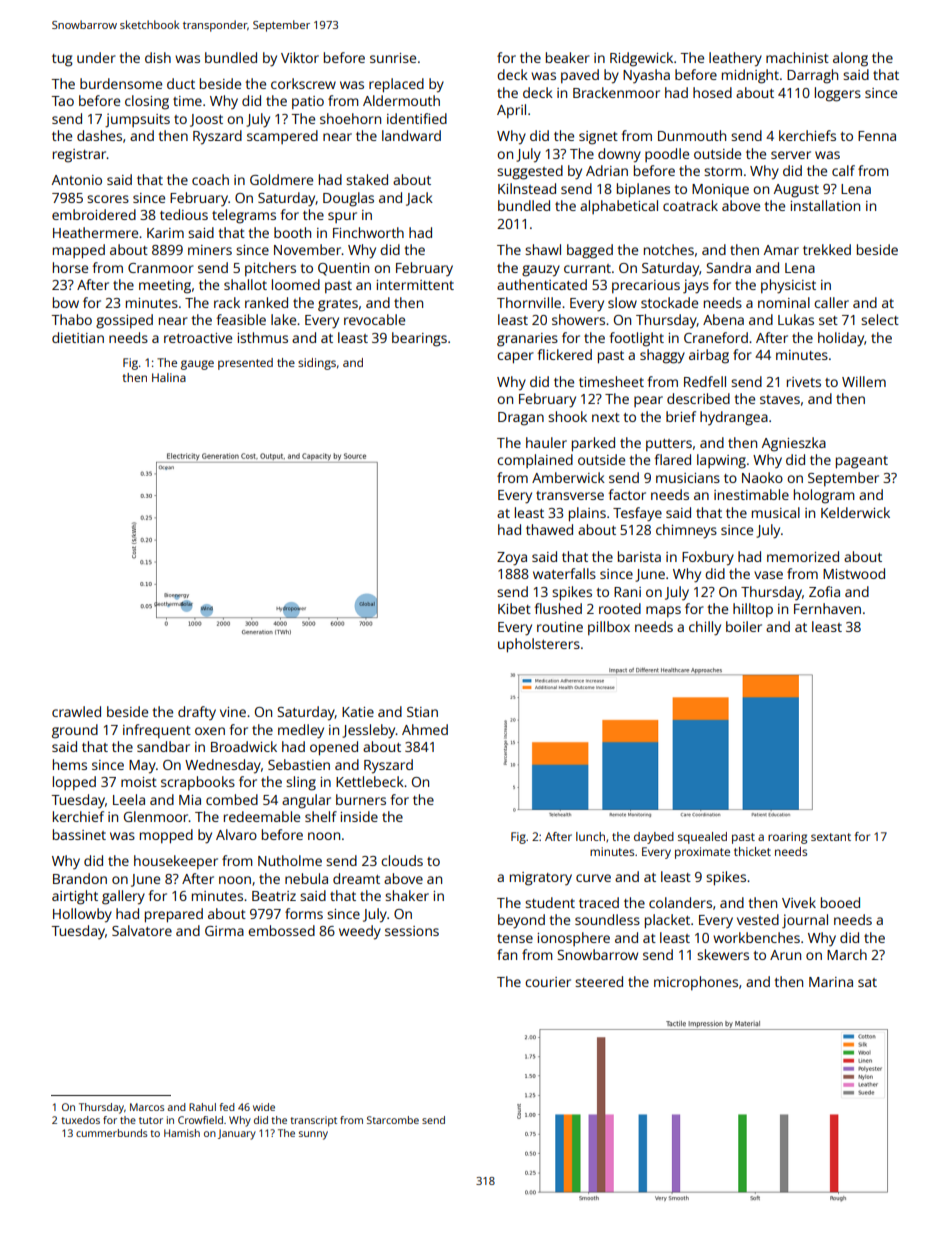 The width and height of the image is (952, 1233). Describe the element at coordinates (393, 58) in the image. I see `sunrise` at that location.
